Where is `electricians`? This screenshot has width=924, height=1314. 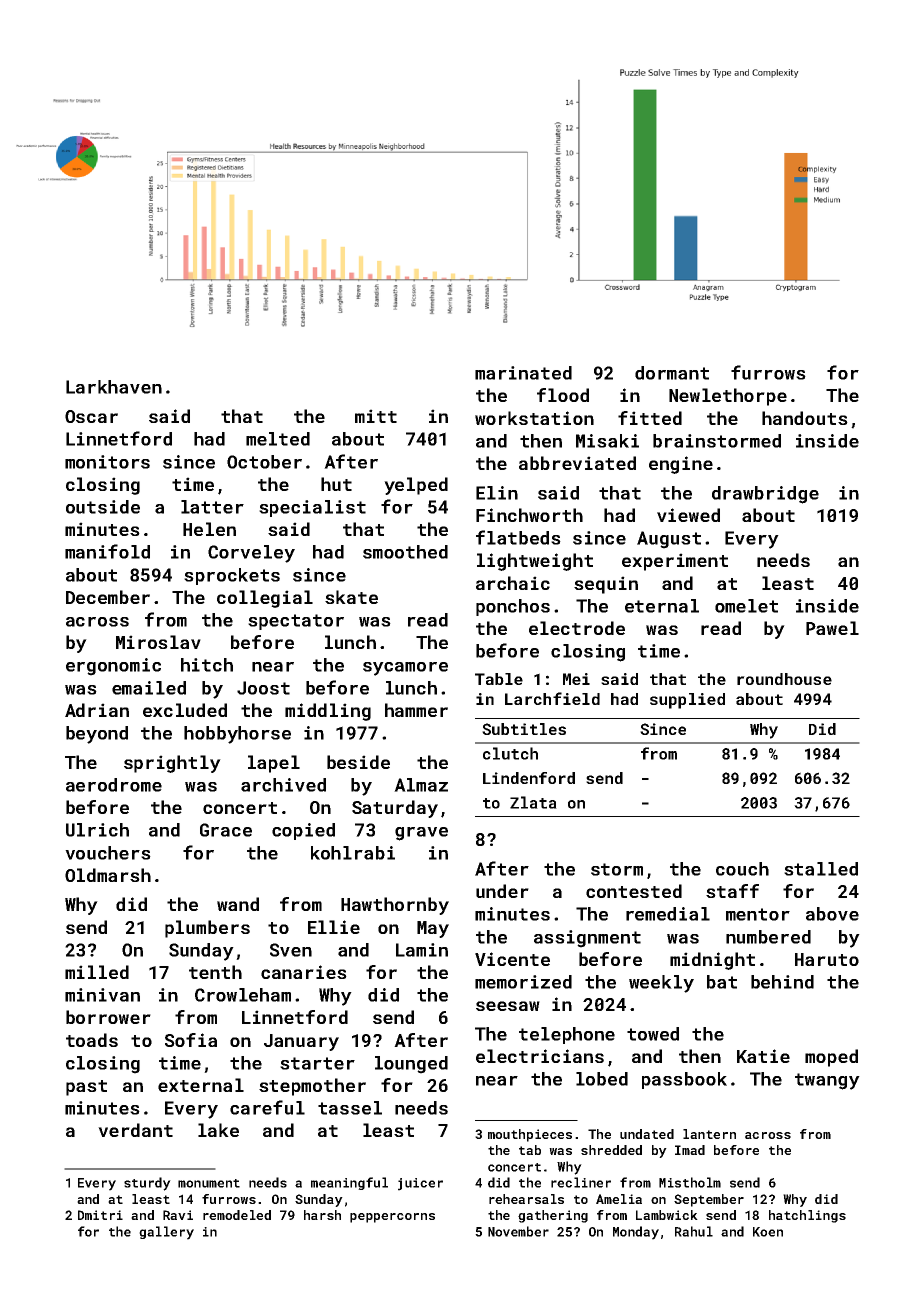
electricians is located at coordinates (540, 1056).
